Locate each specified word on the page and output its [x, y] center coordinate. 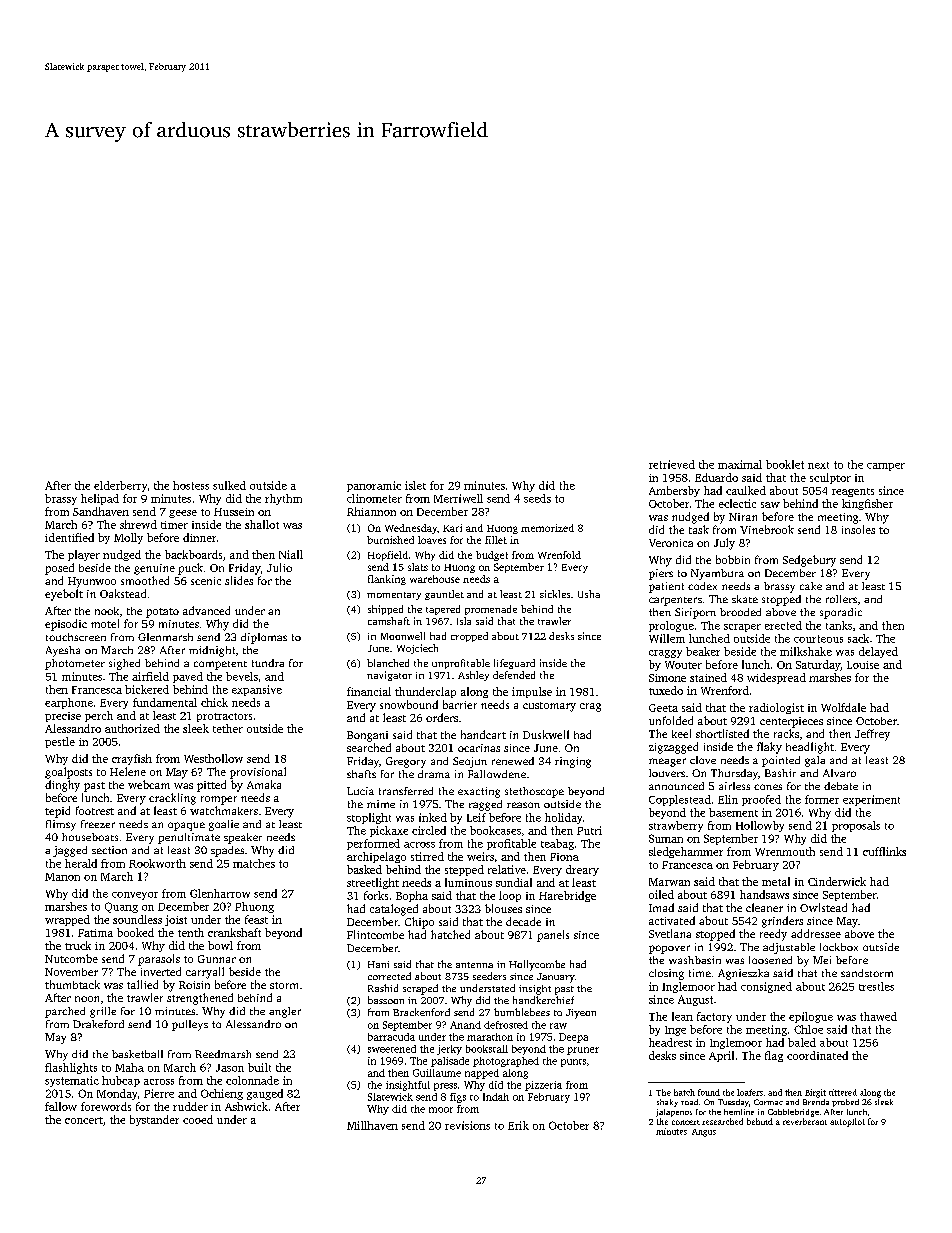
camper [886, 467]
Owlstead [823, 907]
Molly [128, 538]
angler [285, 1012]
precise [63, 717]
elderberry [120, 486]
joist [176, 920]
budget [492, 556]
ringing [573, 762]
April [721, 1056]
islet [415, 485]
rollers [841, 599]
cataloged [394, 910]
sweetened [392, 1049]
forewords [106, 1106]
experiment [871, 800]
